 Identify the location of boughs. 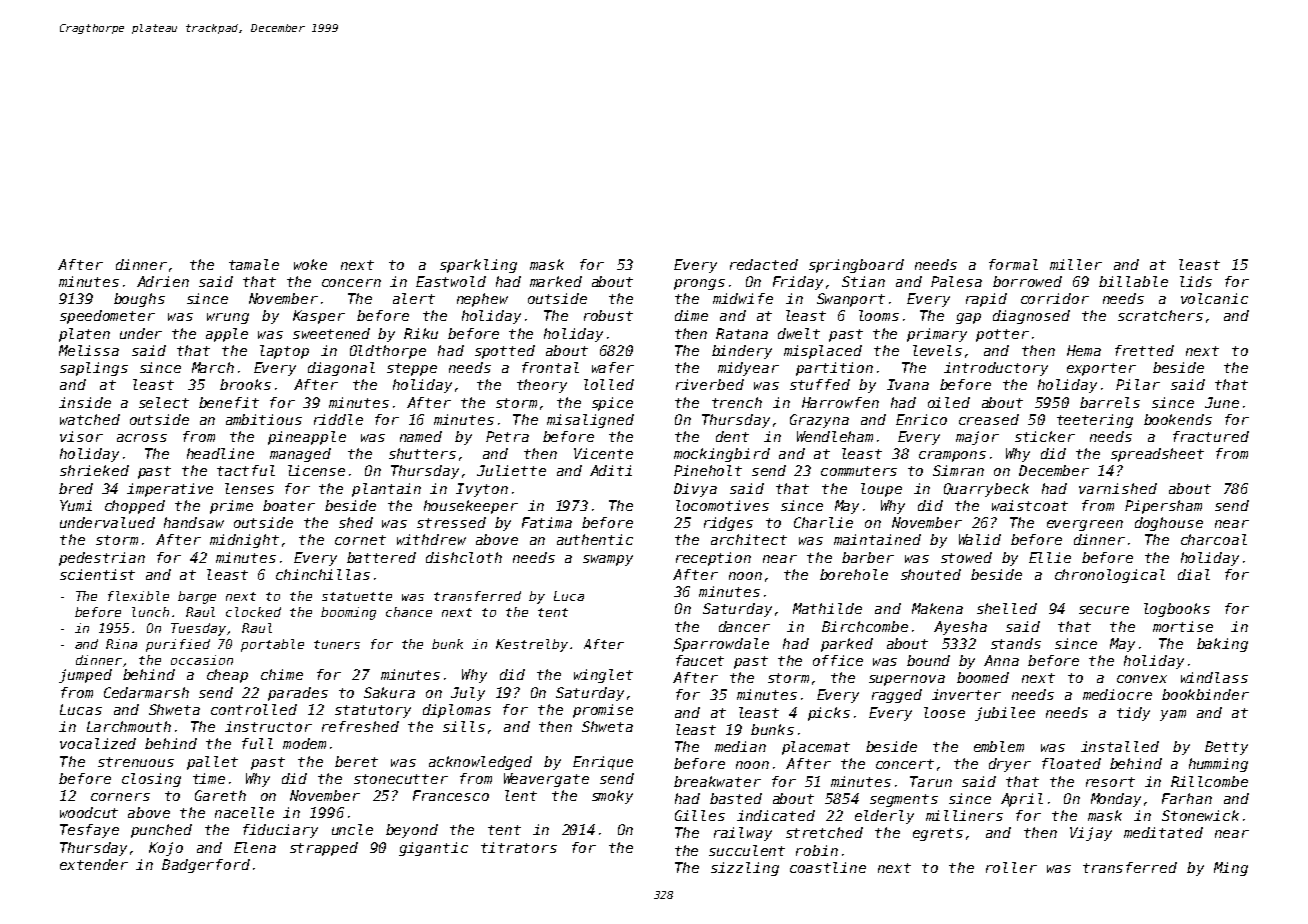
(139, 300).
